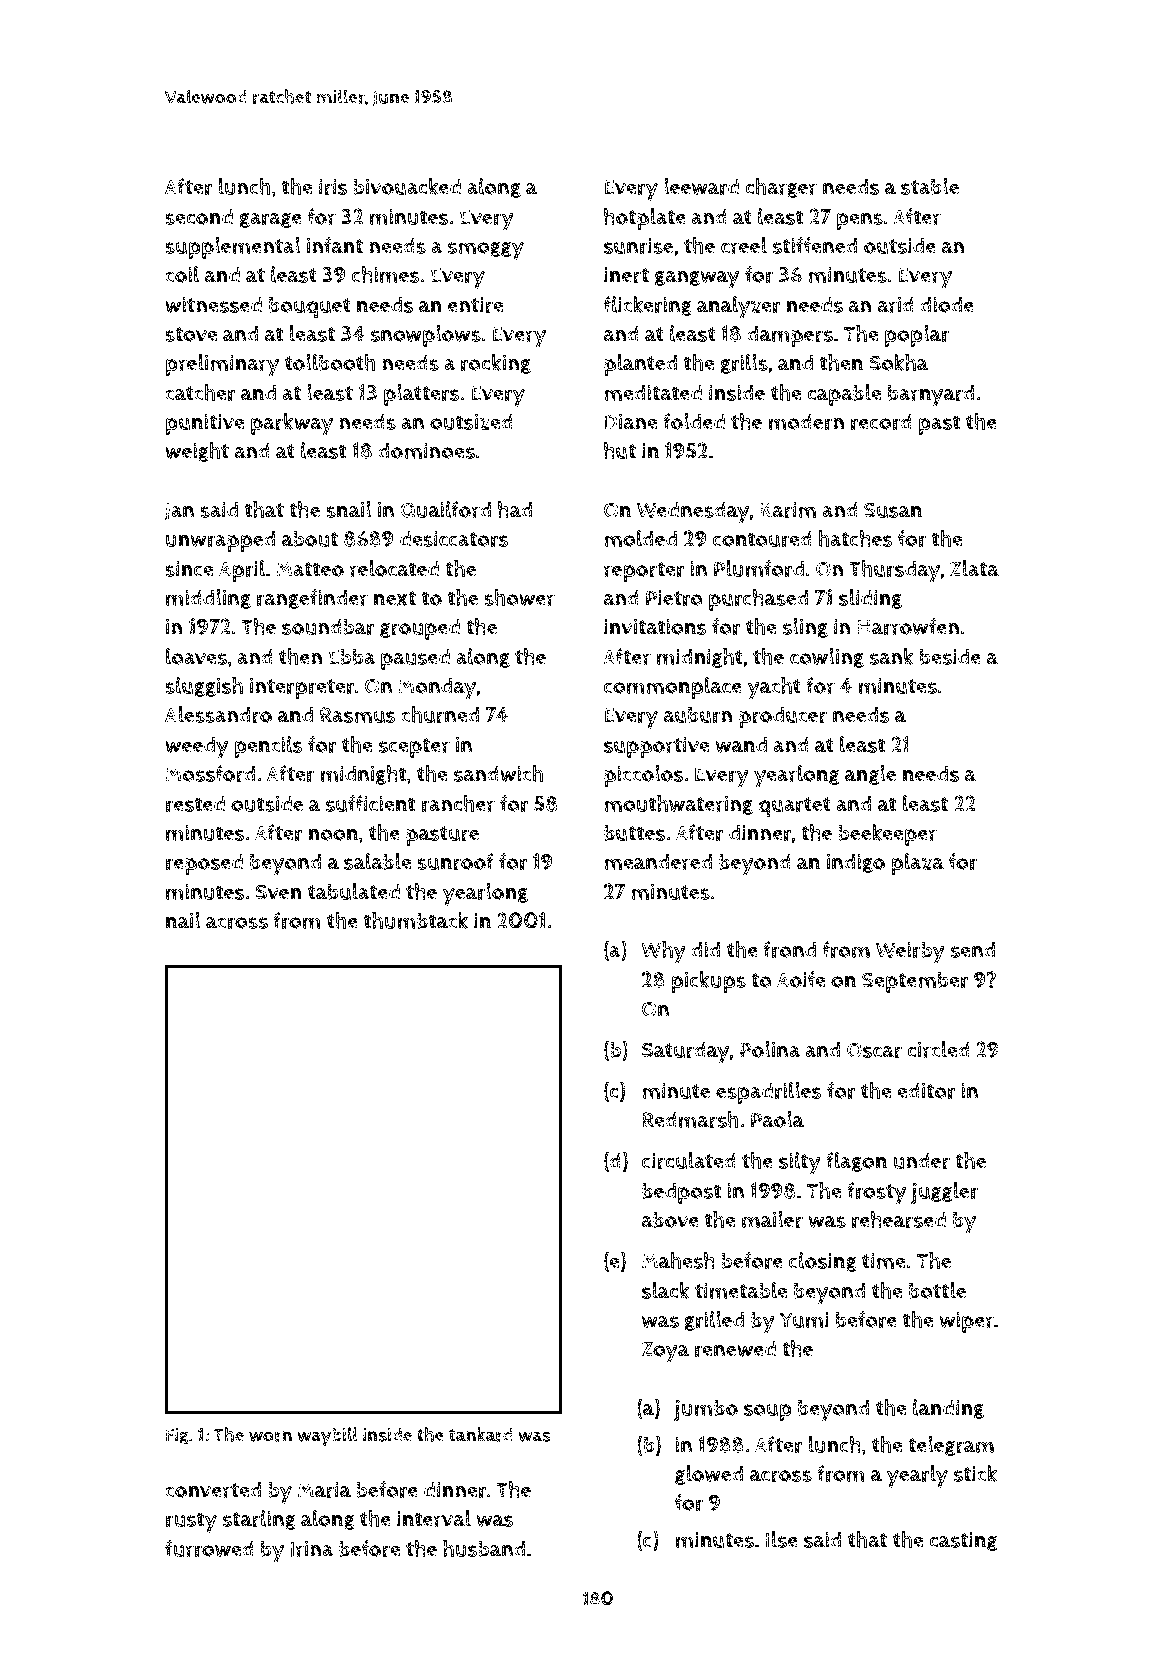 Image resolution: width=1165 pixels, height=1654 pixels. Describe the element at coordinates (963, 1541) in the screenshot. I see `casting` at that location.
